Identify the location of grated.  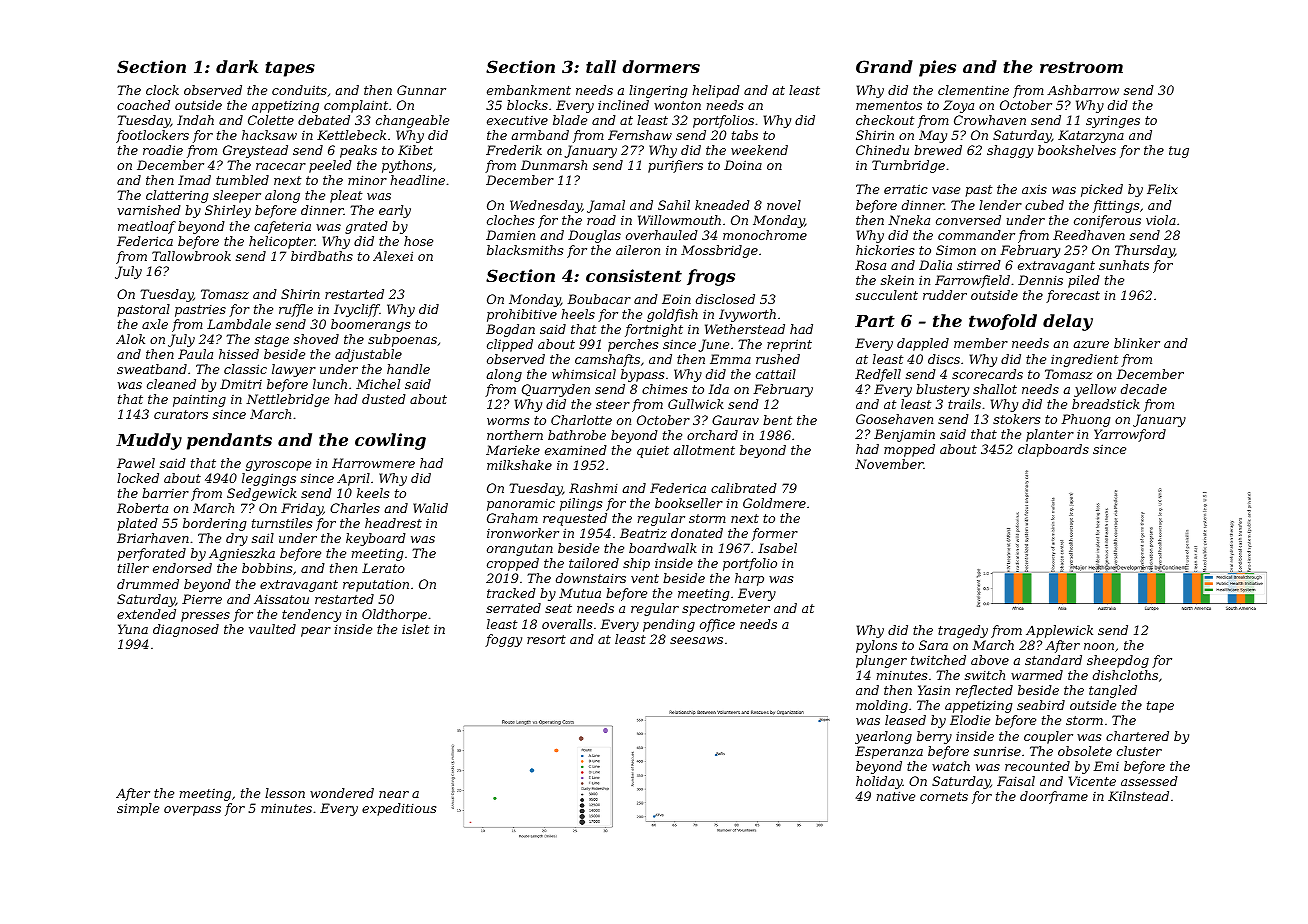
(366, 227).
